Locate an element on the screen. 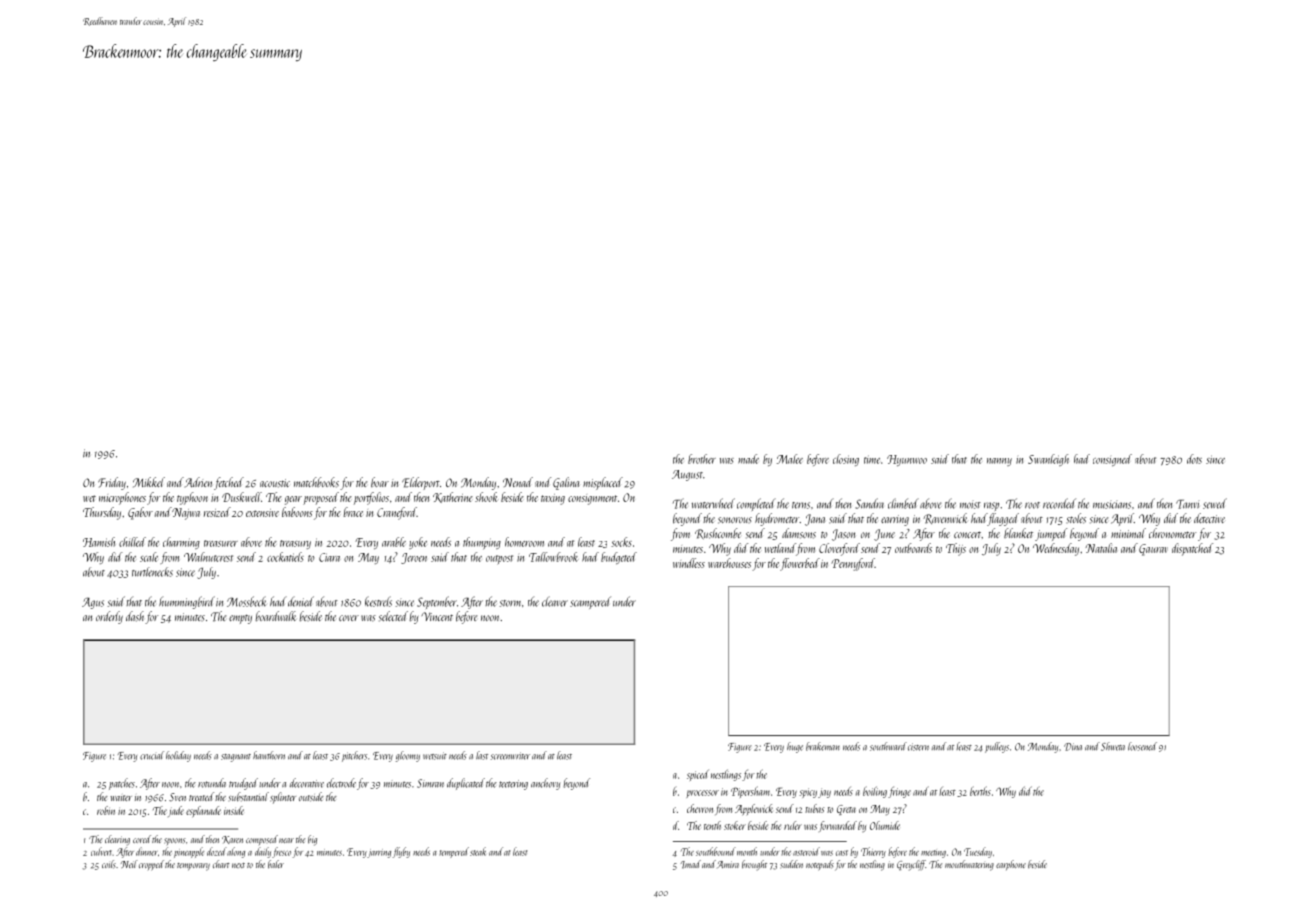 This screenshot has width=1308, height=924. scampered is located at coordinates (590, 602).
